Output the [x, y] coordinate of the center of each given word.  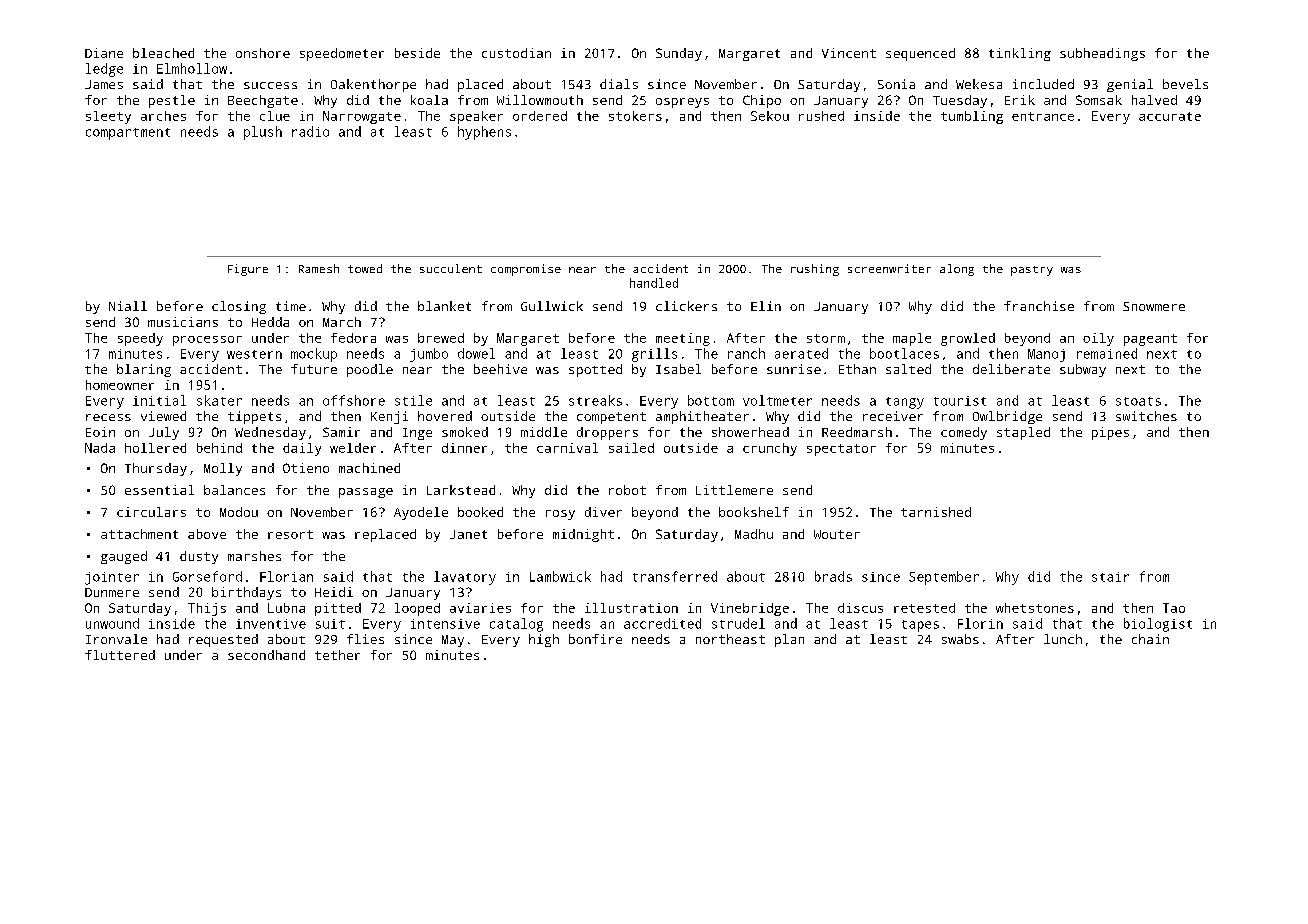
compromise [526, 270]
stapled [1023, 433]
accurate [1170, 116]
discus [860, 608]
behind [219, 448]
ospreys [682, 103]
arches [163, 116]
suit [330, 624]
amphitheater [702, 417]
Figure [248, 270]
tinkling [1020, 54]
